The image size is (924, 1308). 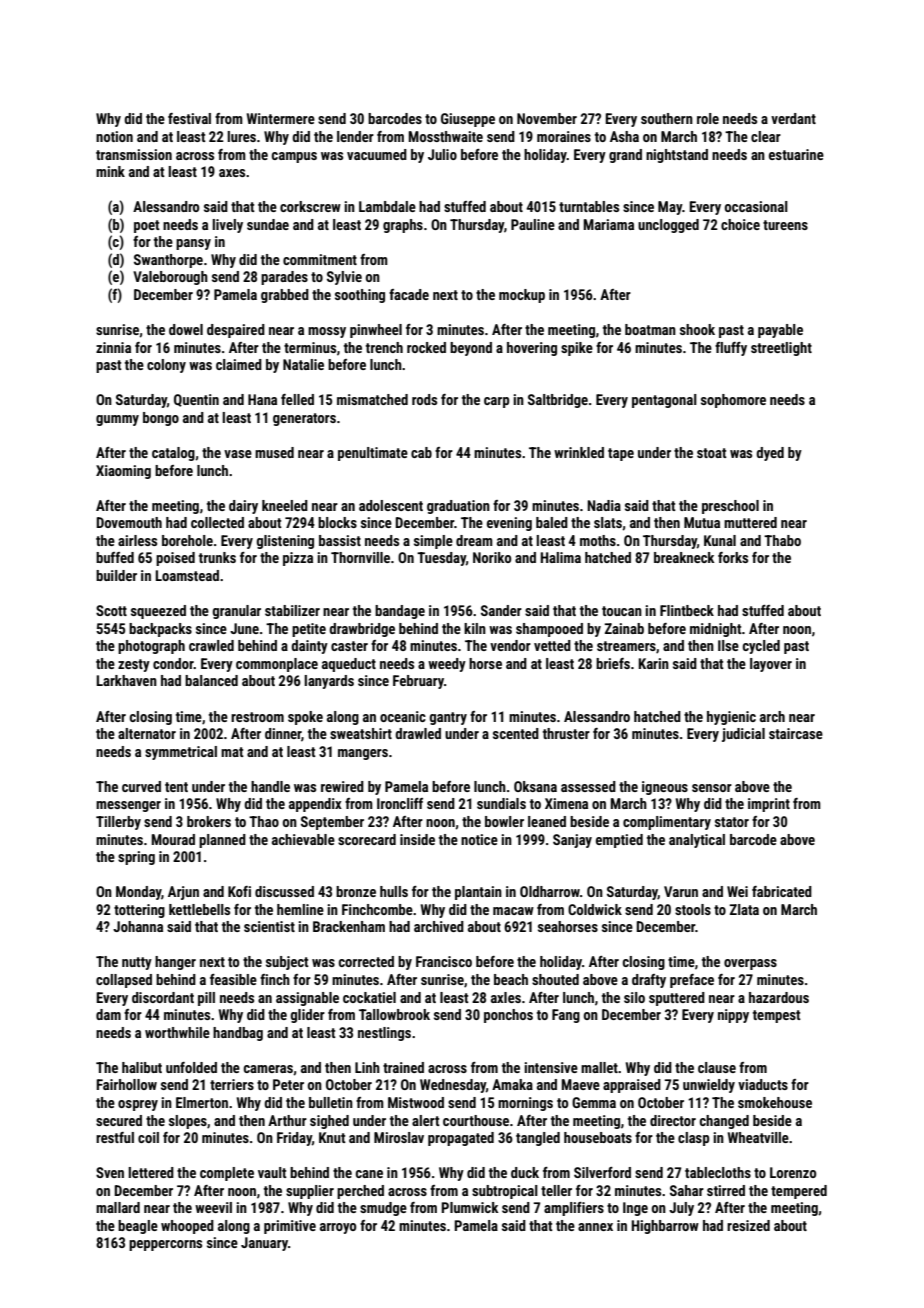 I want to click on facade, so click(x=409, y=294).
